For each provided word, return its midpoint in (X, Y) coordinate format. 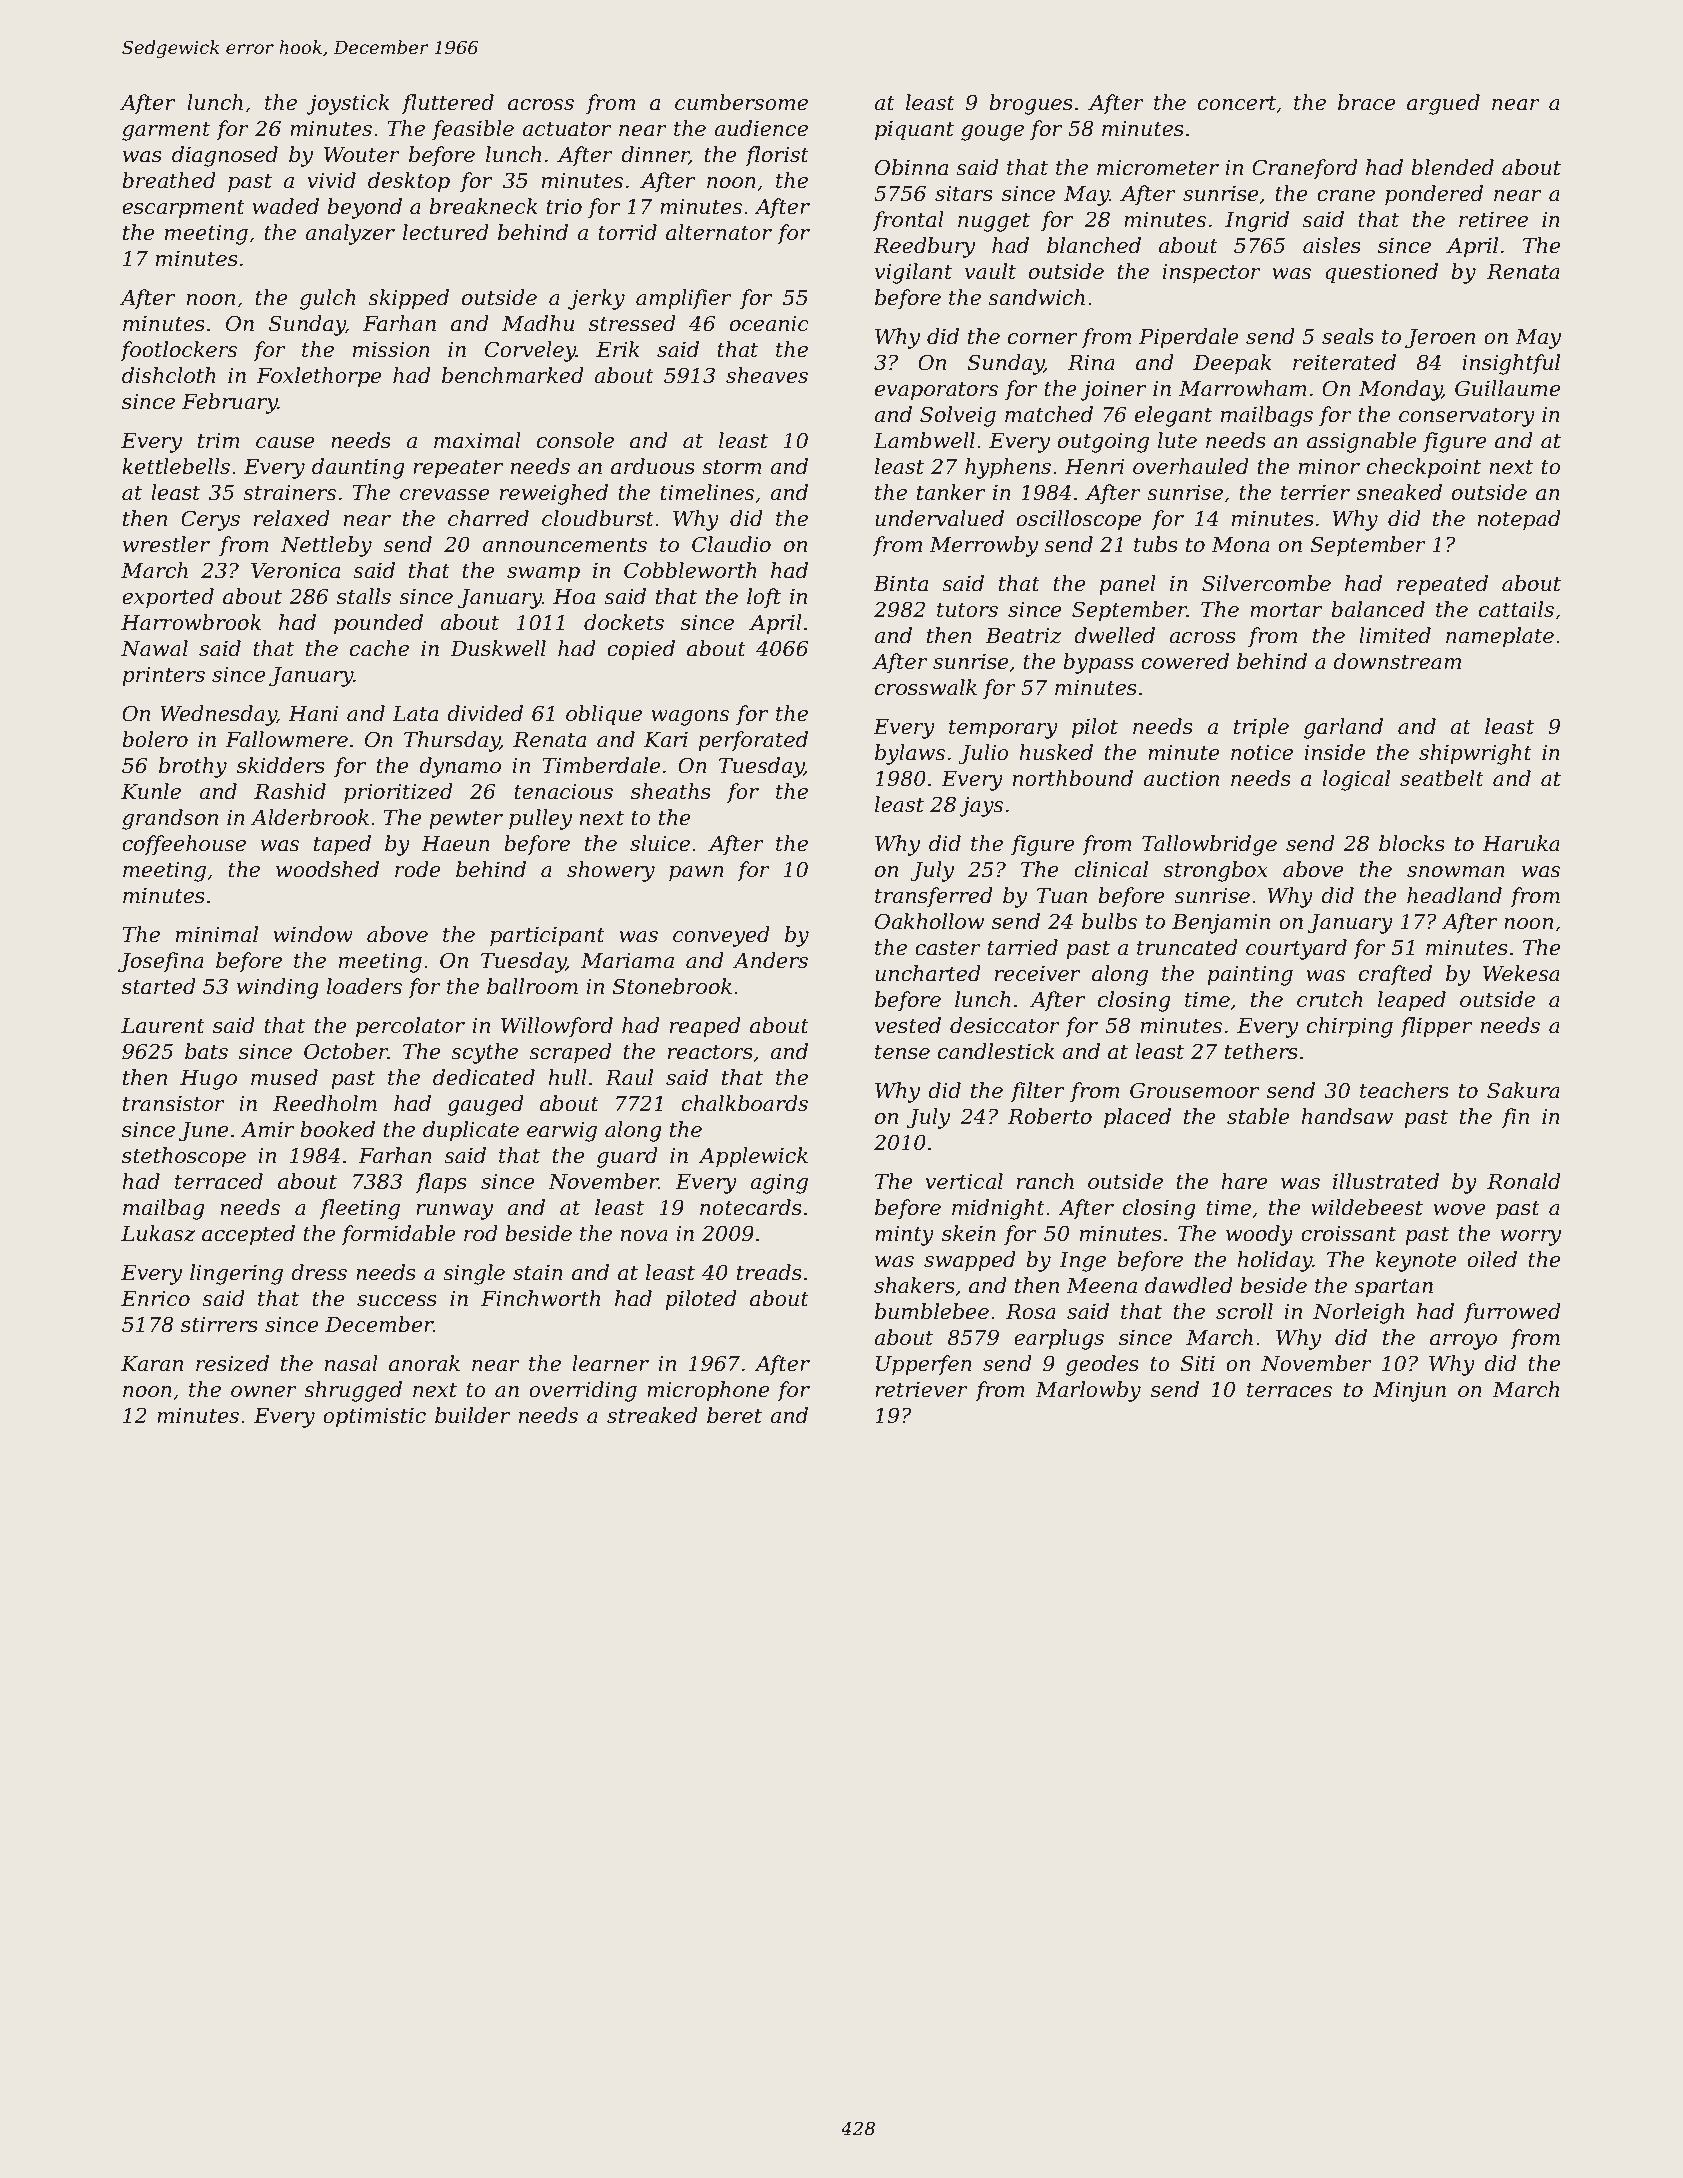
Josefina (161, 962)
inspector (1211, 274)
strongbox (1215, 871)
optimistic (374, 1418)
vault (990, 271)
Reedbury (924, 247)
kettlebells (176, 466)
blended (1452, 167)
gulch (328, 299)
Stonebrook (672, 986)
